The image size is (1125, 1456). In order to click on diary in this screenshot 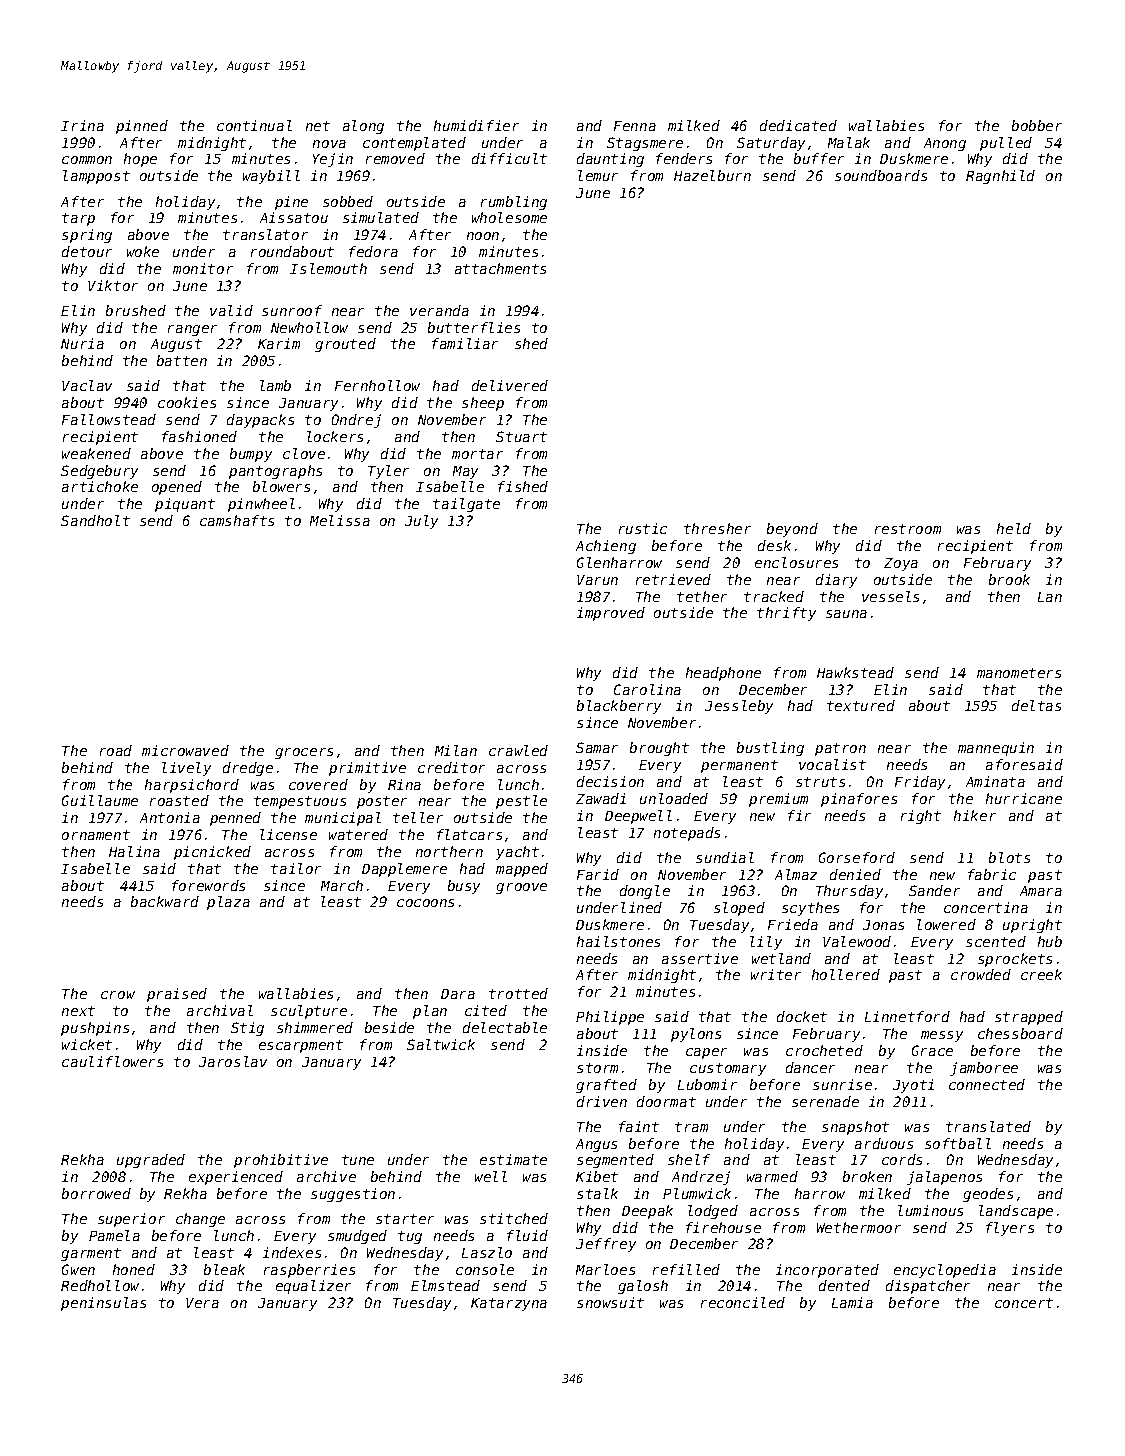, I will do `click(836, 581)`.
